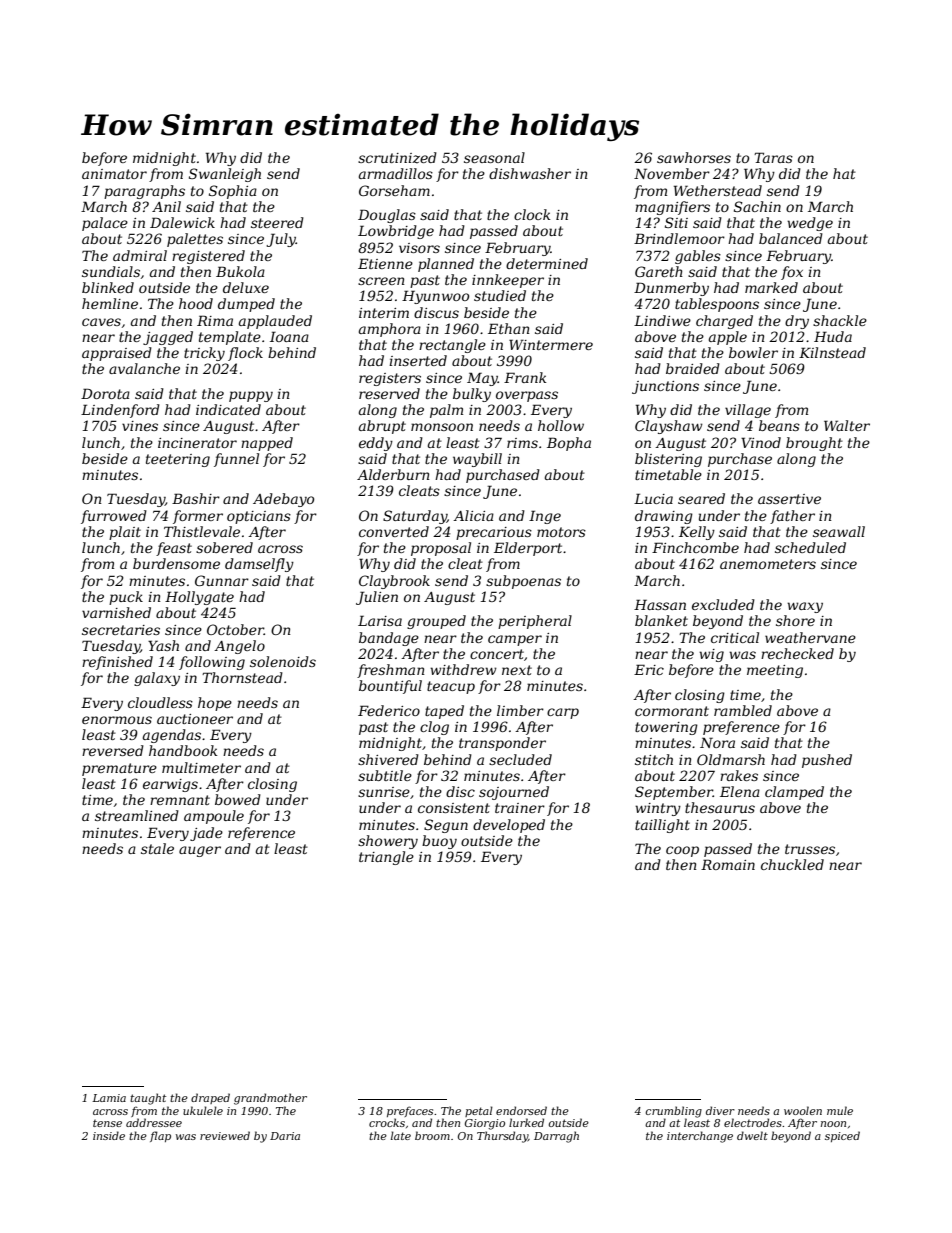  What do you see at coordinates (839, 531) in the screenshot?
I see `seawall` at bounding box center [839, 531].
